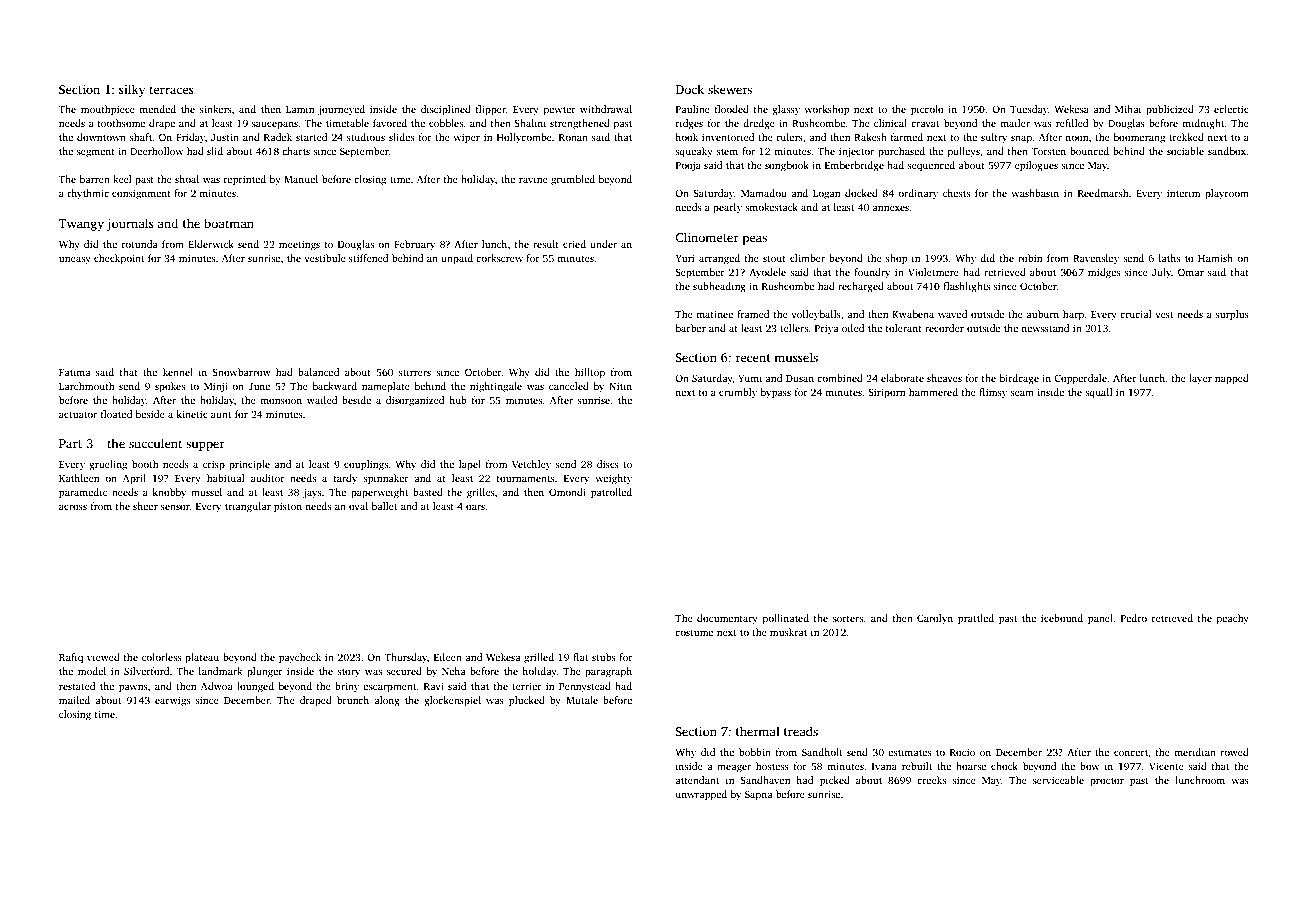  Describe the element at coordinates (1234, 752) in the page. I see `rowed` at that location.
